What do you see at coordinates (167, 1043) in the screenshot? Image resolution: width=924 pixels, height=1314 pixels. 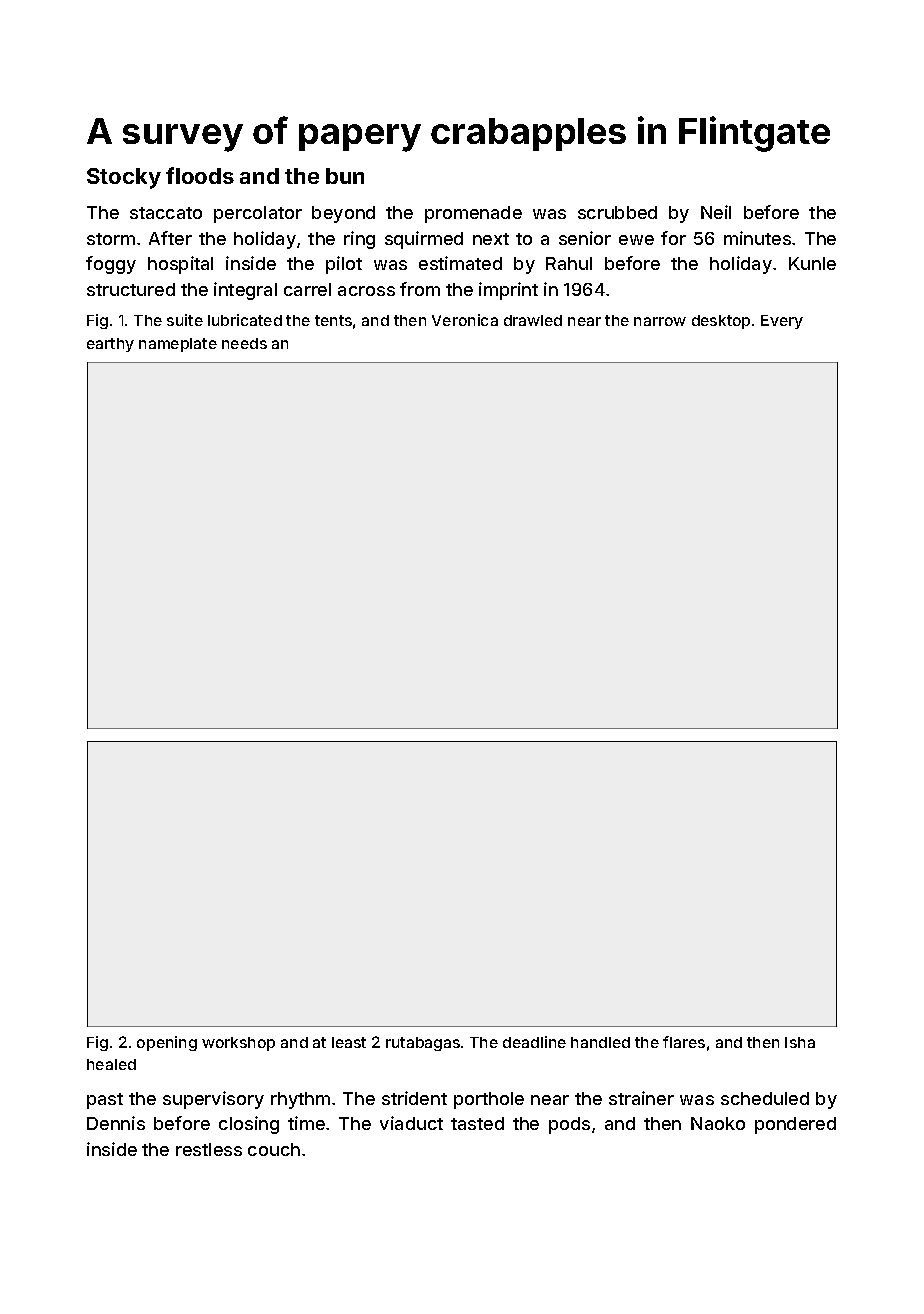 I see `opening` at bounding box center [167, 1043].
